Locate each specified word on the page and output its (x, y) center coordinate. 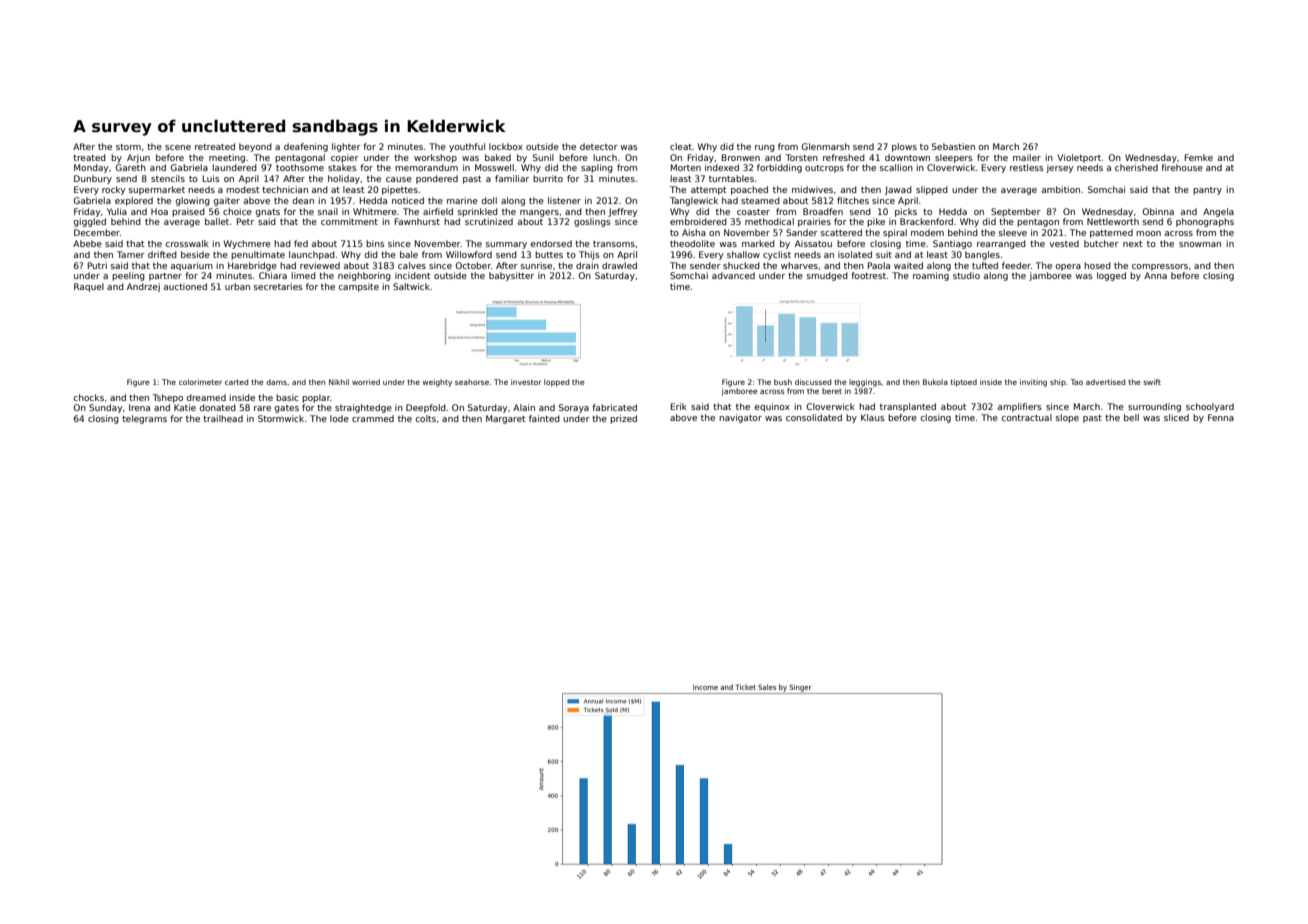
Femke (1199, 157)
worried (366, 382)
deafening (306, 147)
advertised (1105, 382)
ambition (1061, 189)
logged (1111, 276)
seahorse (472, 382)
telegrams (144, 419)
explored (134, 201)
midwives (812, 189)
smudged (827, 276)
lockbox (506, 146)
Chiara (273, 275)
